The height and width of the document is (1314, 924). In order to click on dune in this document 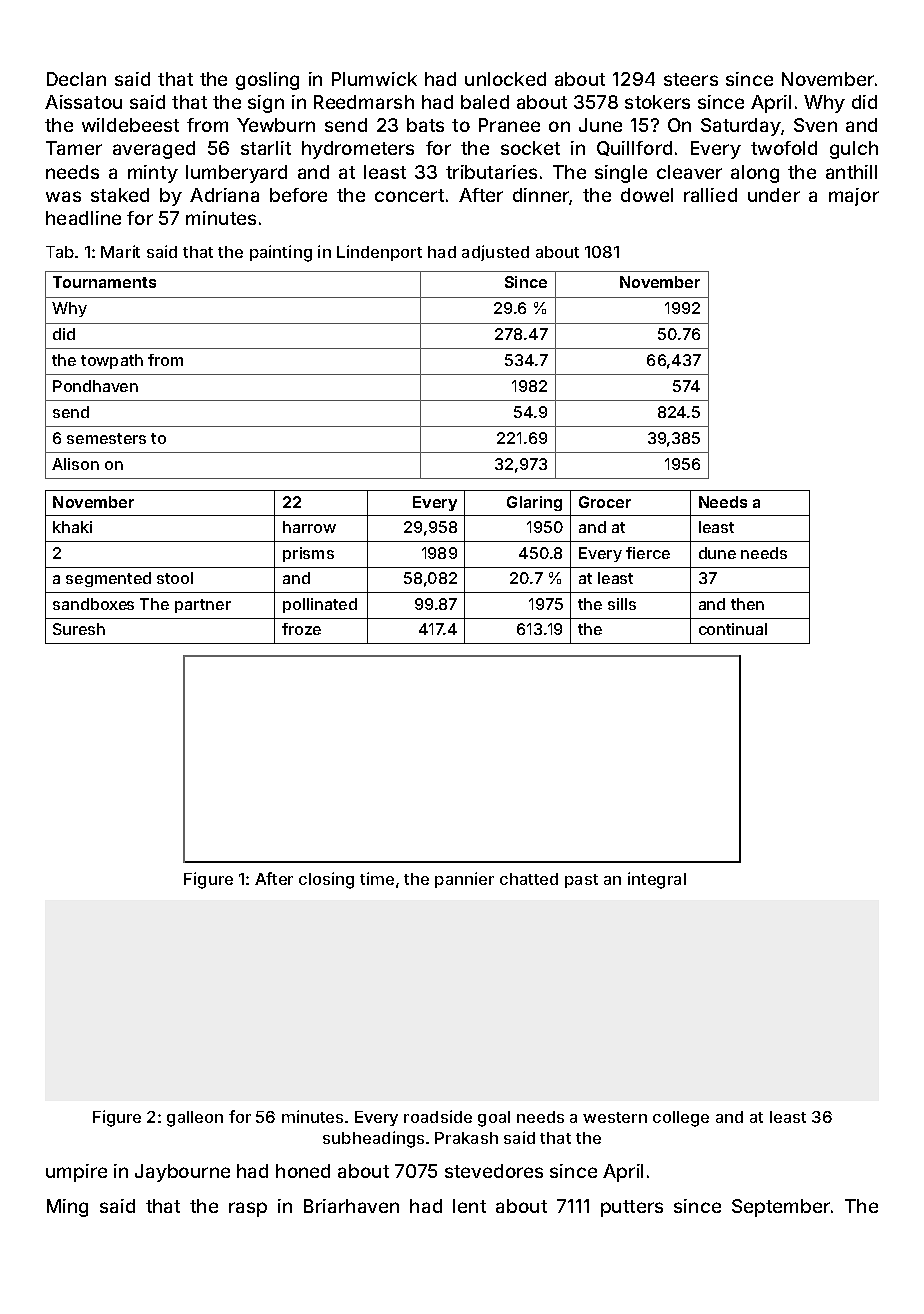, I will do `click(717, 553)`.
